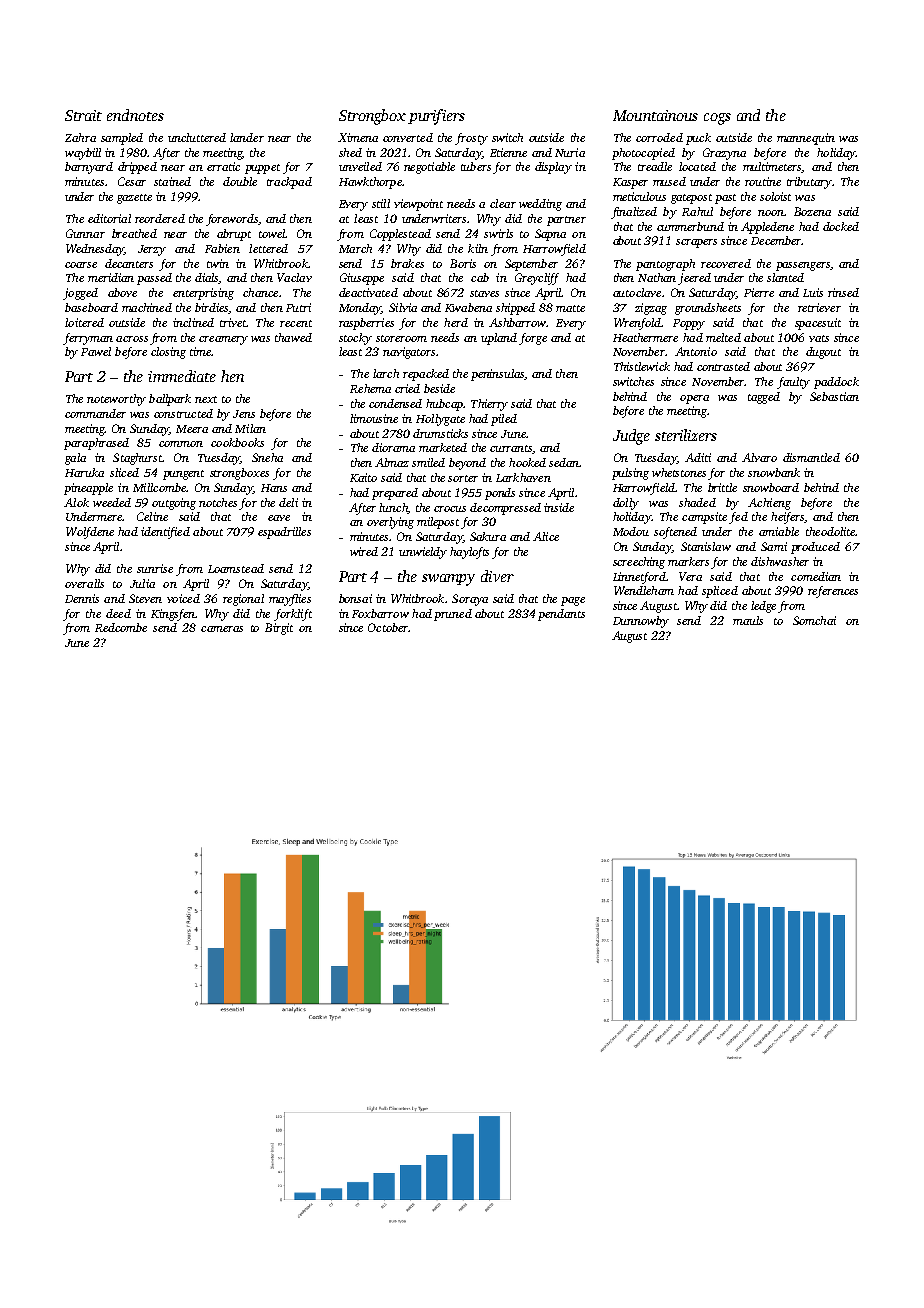 The height and width of the page is (1308, 924). I want to click on Almaz, so click(392, 462).
